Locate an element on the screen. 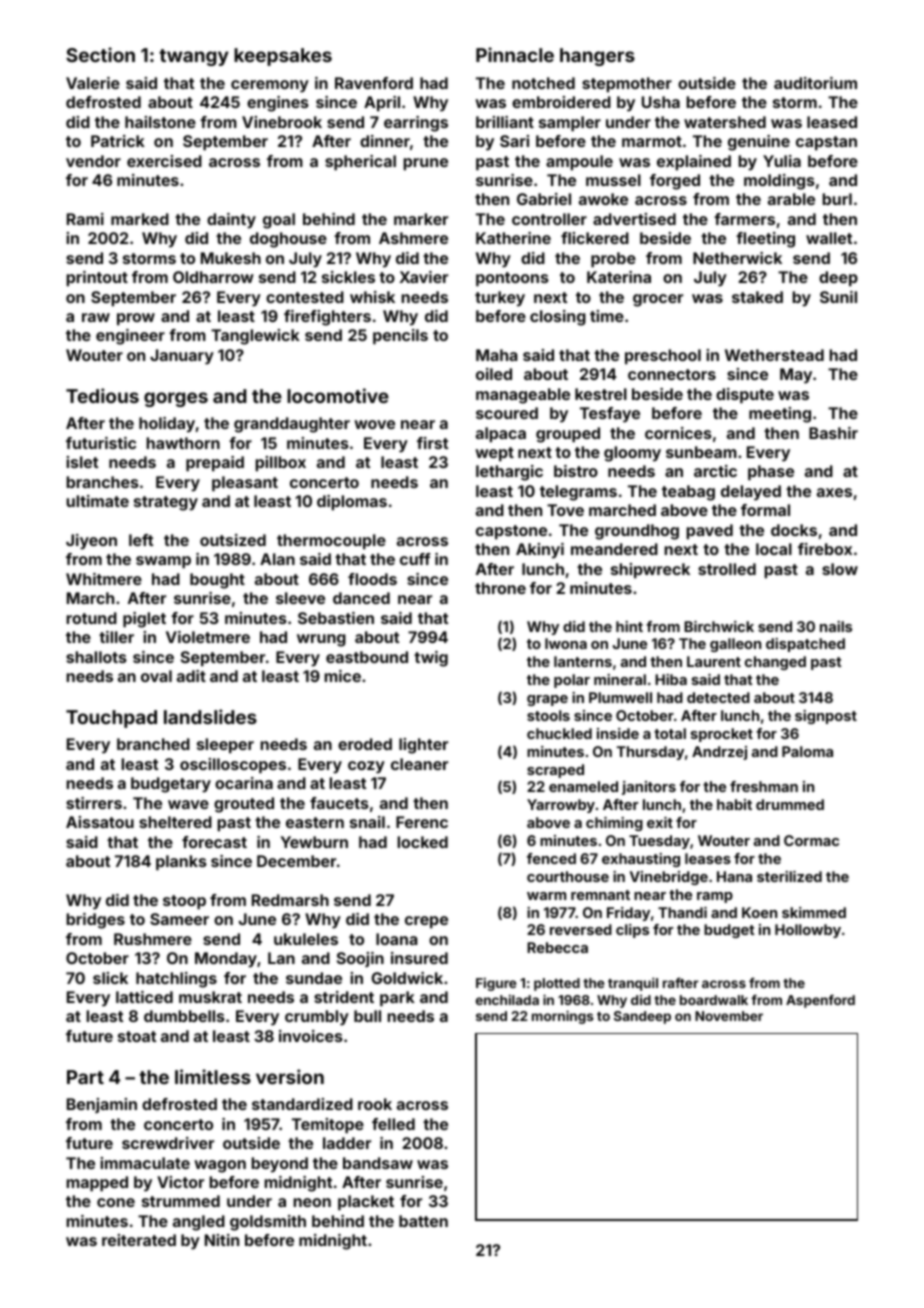 This screenshot has height=1308, width=924. Bashir is located at coordinates (833, 433).
